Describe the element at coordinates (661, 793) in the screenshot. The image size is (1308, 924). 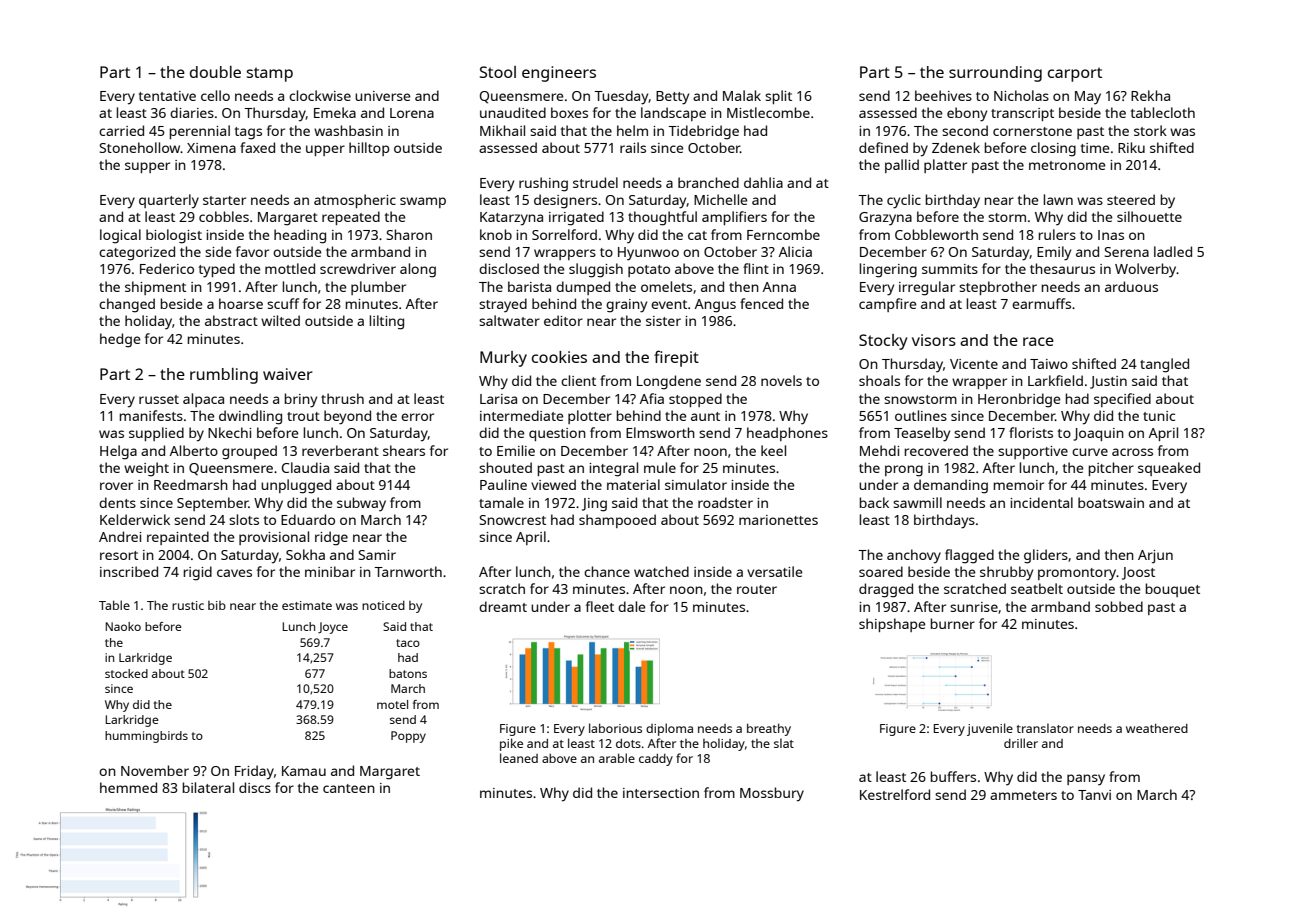
I see `intersection` at that location.
